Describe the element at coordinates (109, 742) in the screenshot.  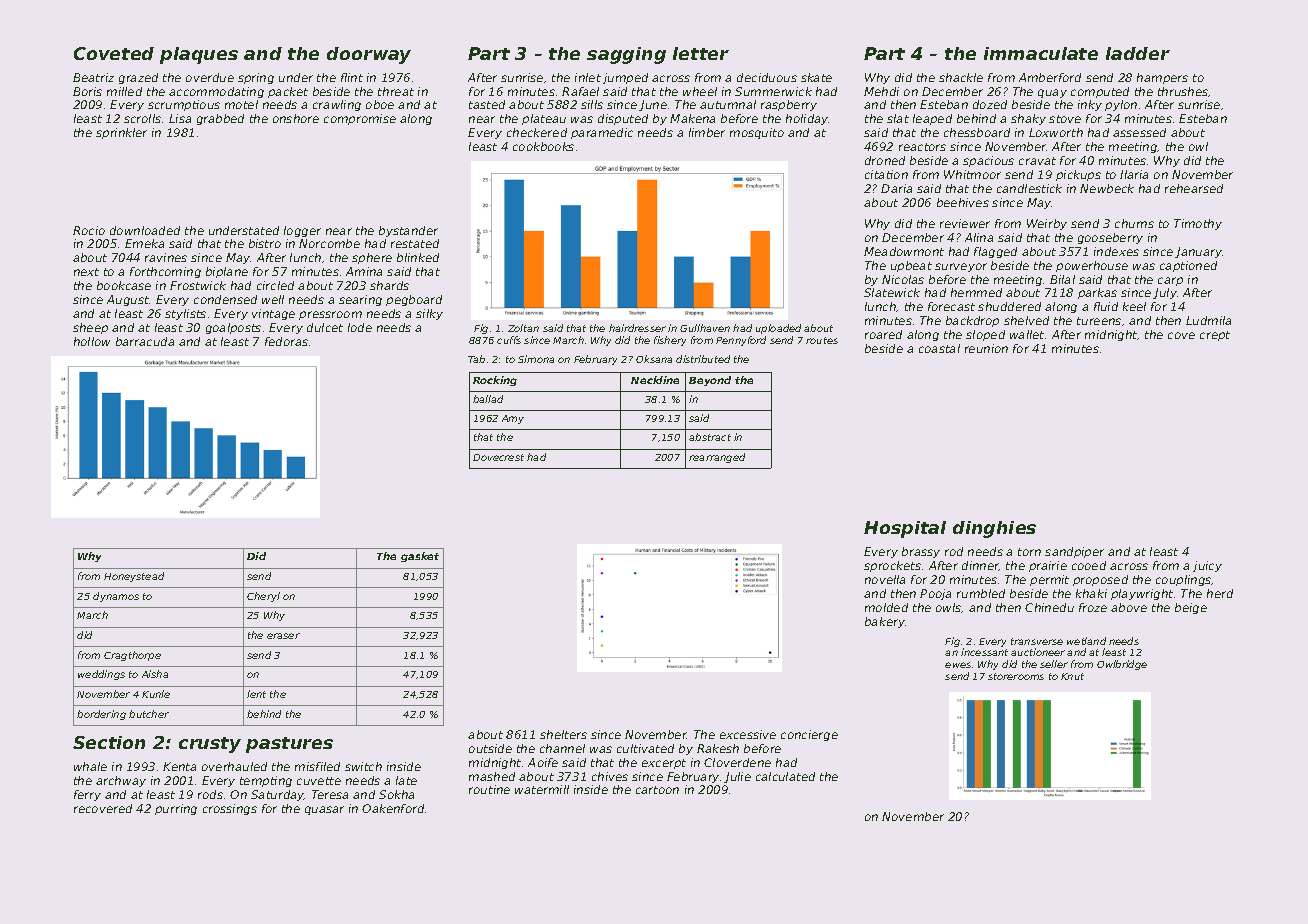
I see `Section` at that location.
